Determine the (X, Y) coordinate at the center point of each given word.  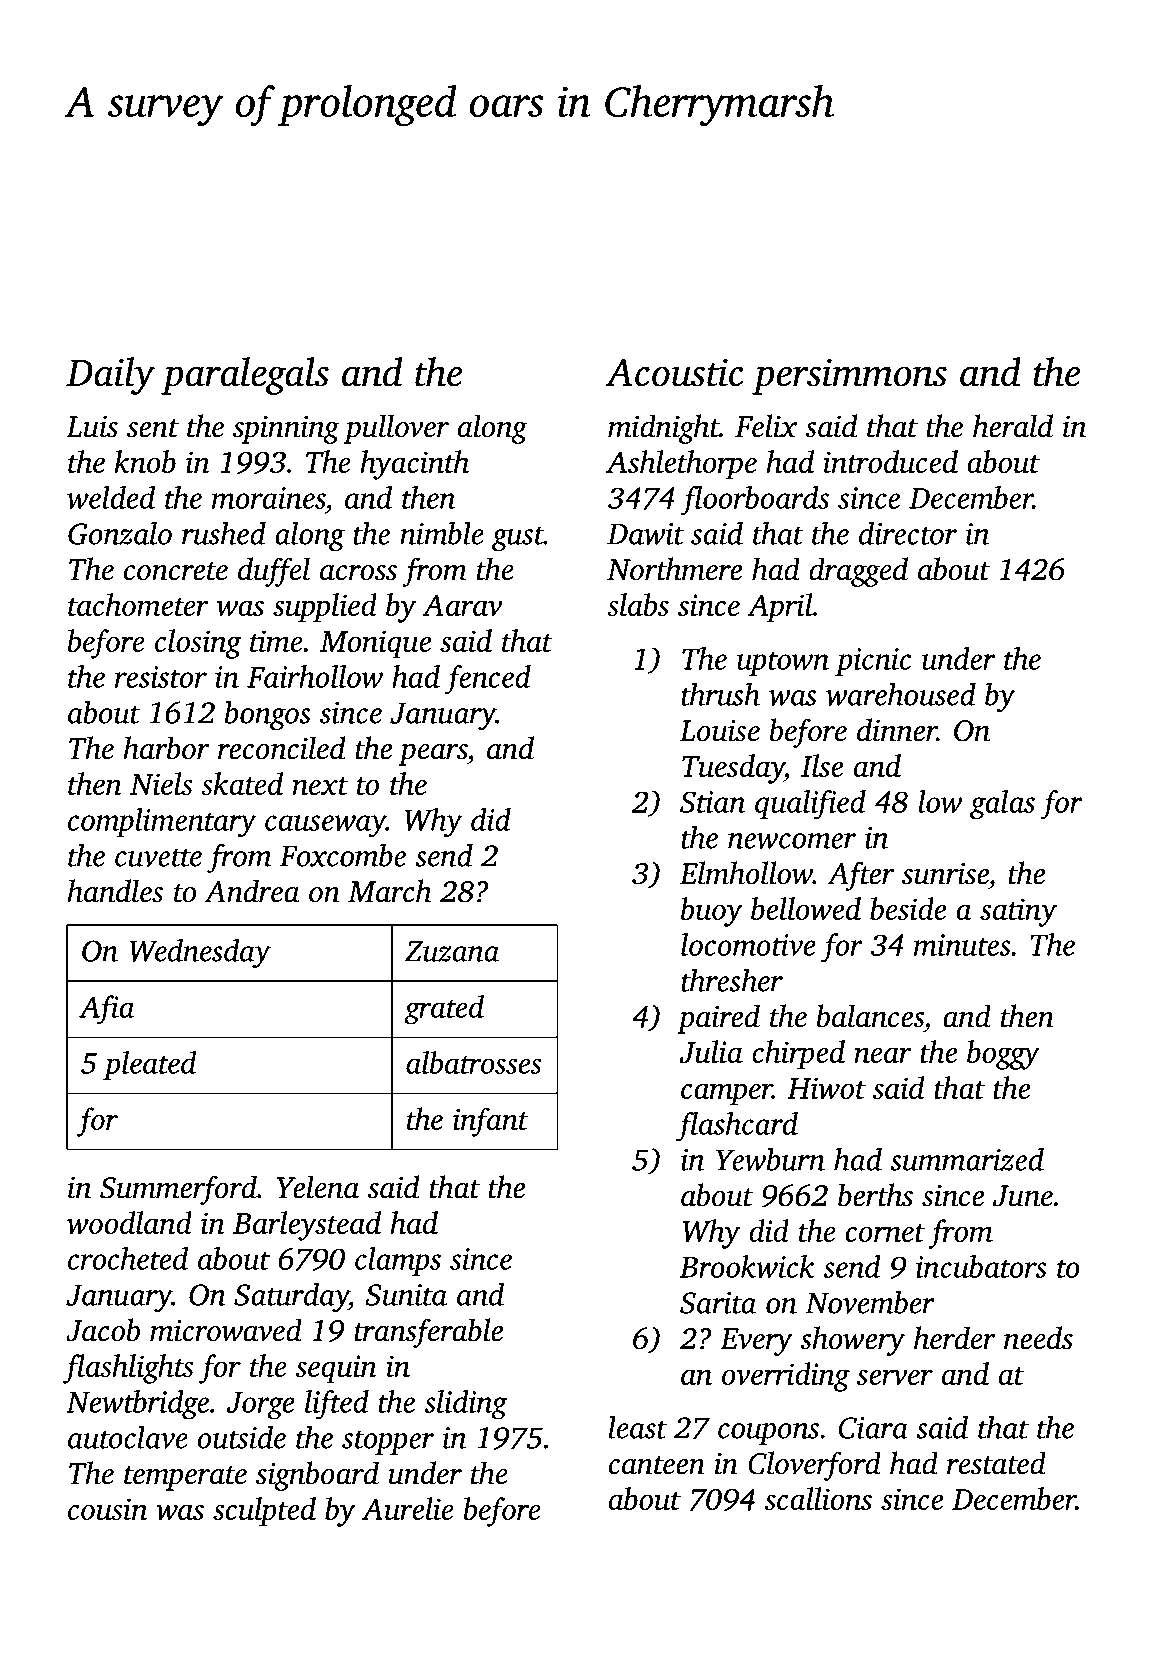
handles (115, 891)
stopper (388, 1442)
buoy (712, 912)
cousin (108, 1509)
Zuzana (452, 951)
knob (145, 461)
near (883, 1055)
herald (1013, 426)
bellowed (806, 908)
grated (444, 1009)
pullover (396, 429)
